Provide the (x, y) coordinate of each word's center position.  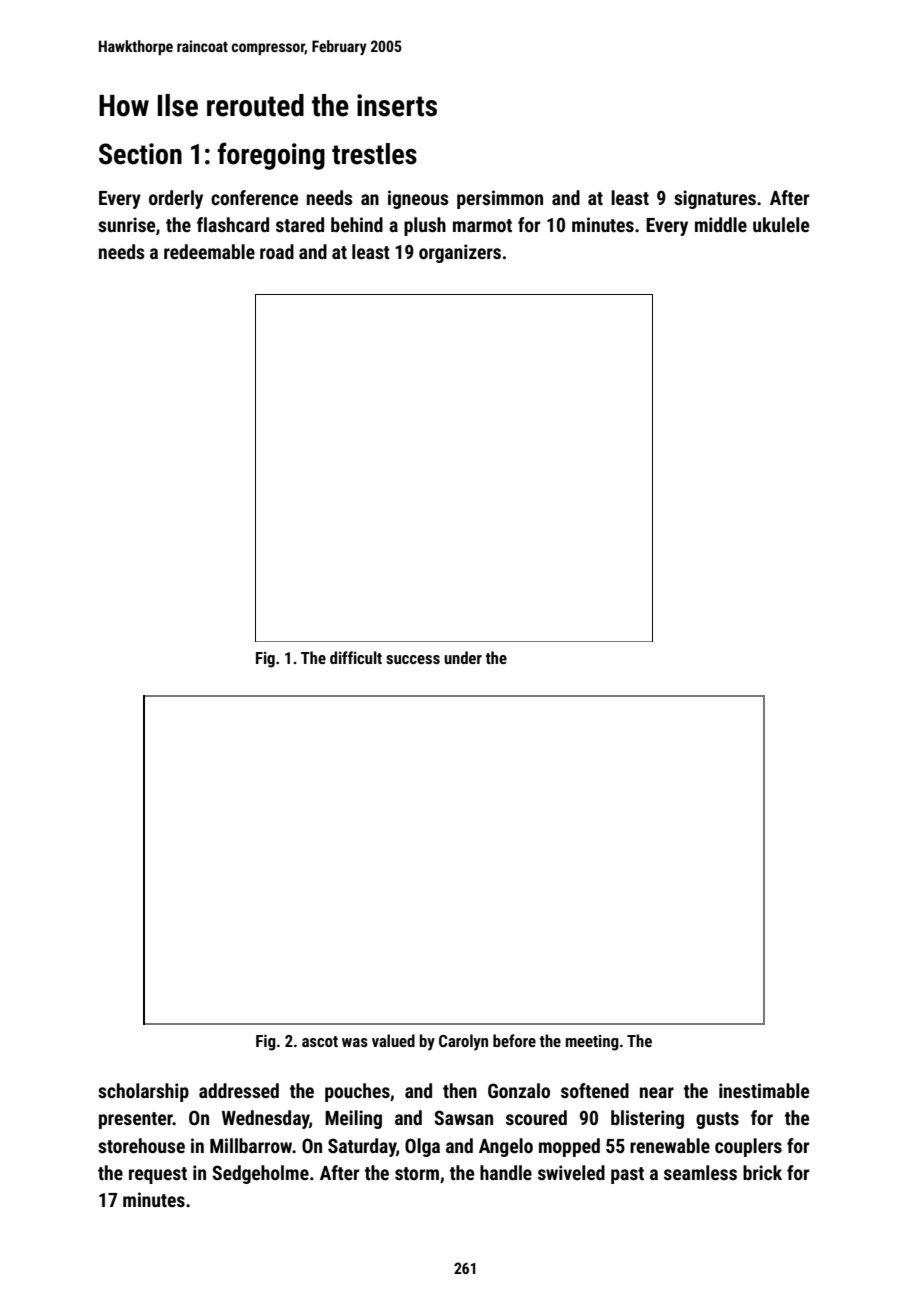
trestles (374, 154)
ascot (320, 1041)
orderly (176, 199)
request (158, 1175)
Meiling (353, 1119)
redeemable (209, 251)
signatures (715, 199)
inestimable (764, 1090)
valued (393, 1040)
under (463, 657)
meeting (592, 1043)
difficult (356, 657)
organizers (460, 253)
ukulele (781, 224)
